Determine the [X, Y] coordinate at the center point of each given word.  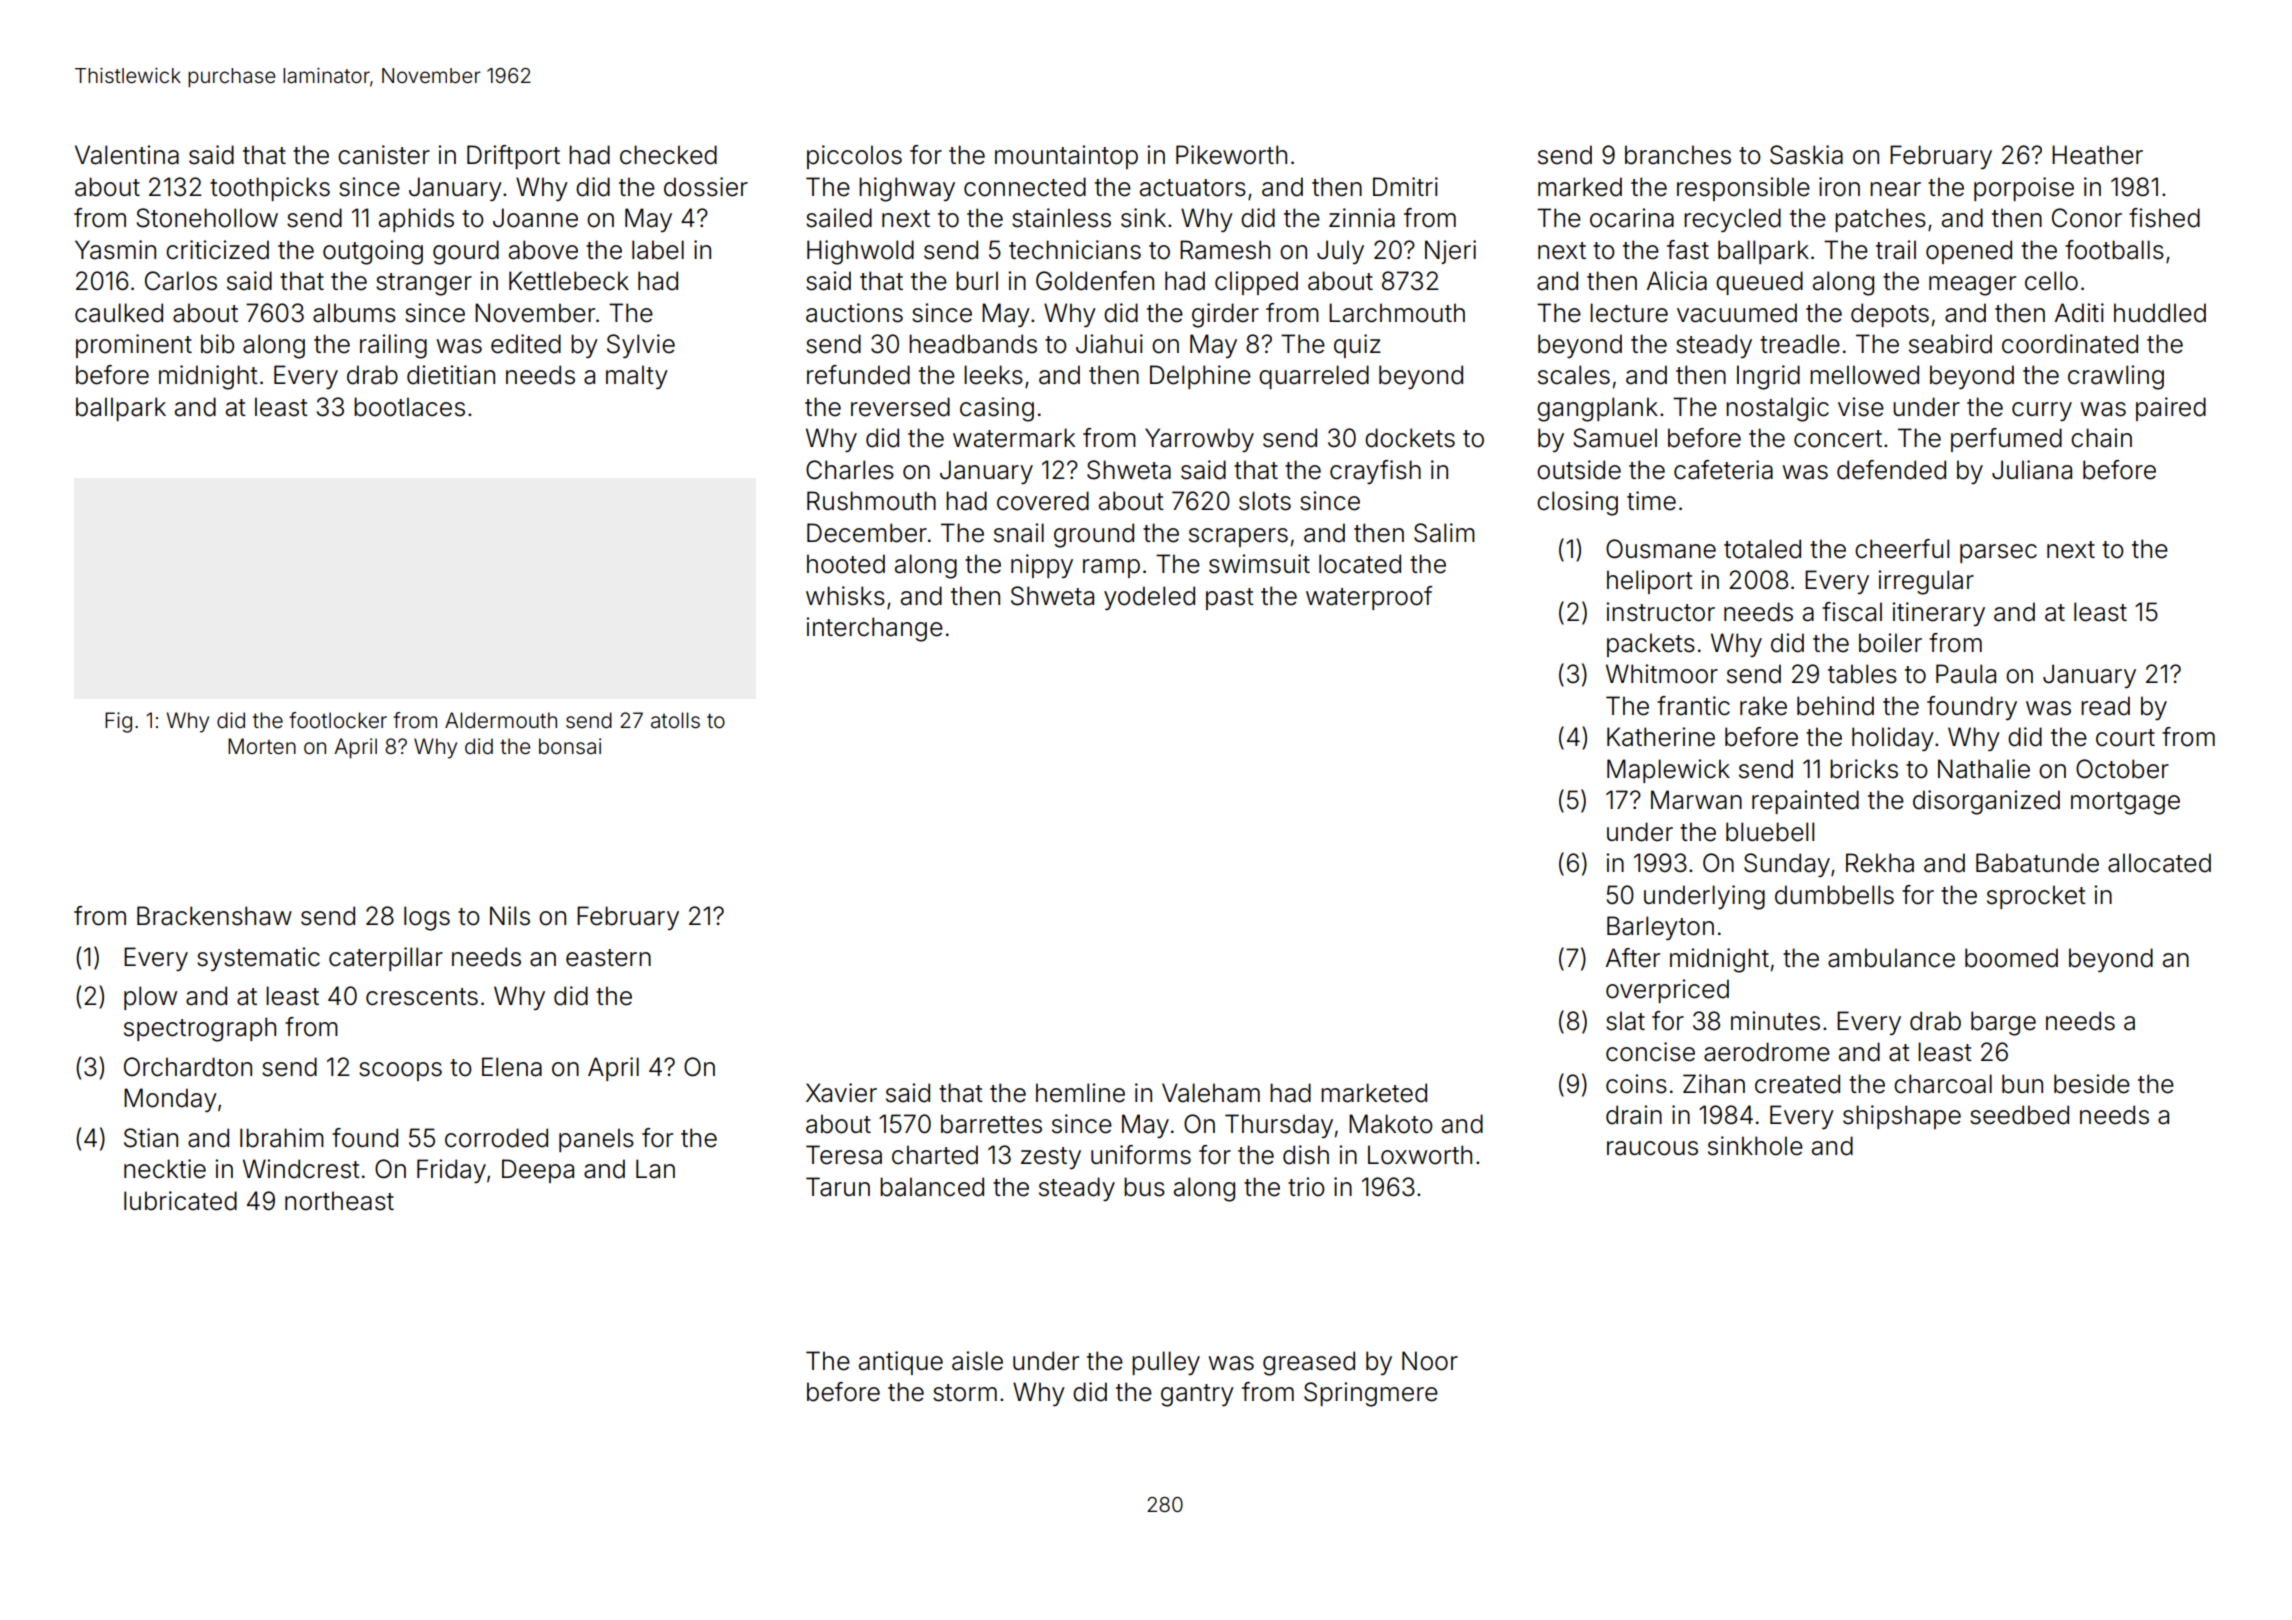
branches [1678, 155]
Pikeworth [1231, 155]
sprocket [2036, 897]
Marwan [1696, 800]
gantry [1197, 1395]
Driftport [513, 157]
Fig [118, 722]
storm [965, 1393]
